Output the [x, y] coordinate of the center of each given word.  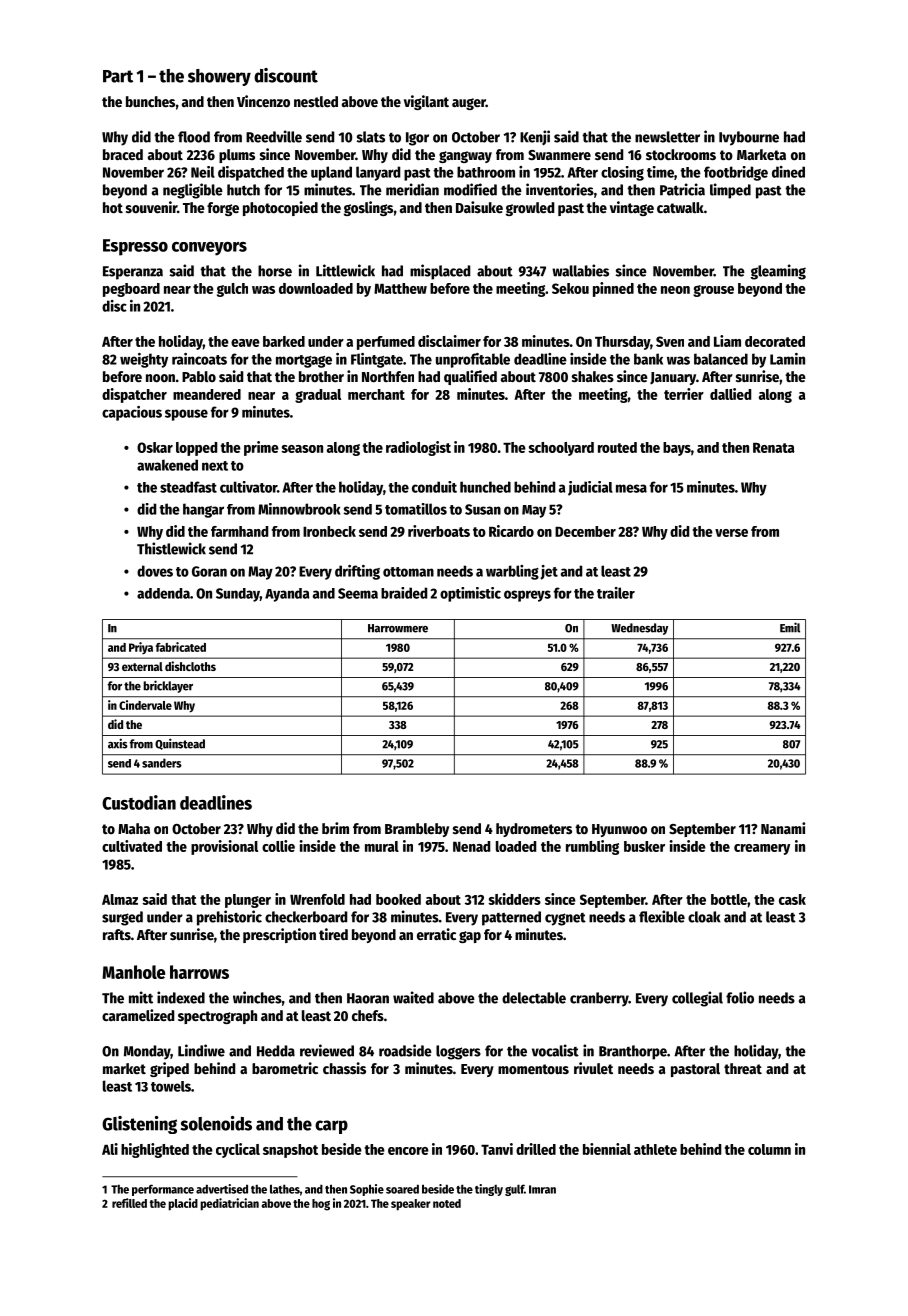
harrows [199, 972]
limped [730, 191]
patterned [511, 918]
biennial [607, 1149]
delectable [534, 998]
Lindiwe [201, 1050]
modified [470, 189]
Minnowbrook [299, 509]
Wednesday [639, 629]
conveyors [209, 249]
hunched [485, 487]
